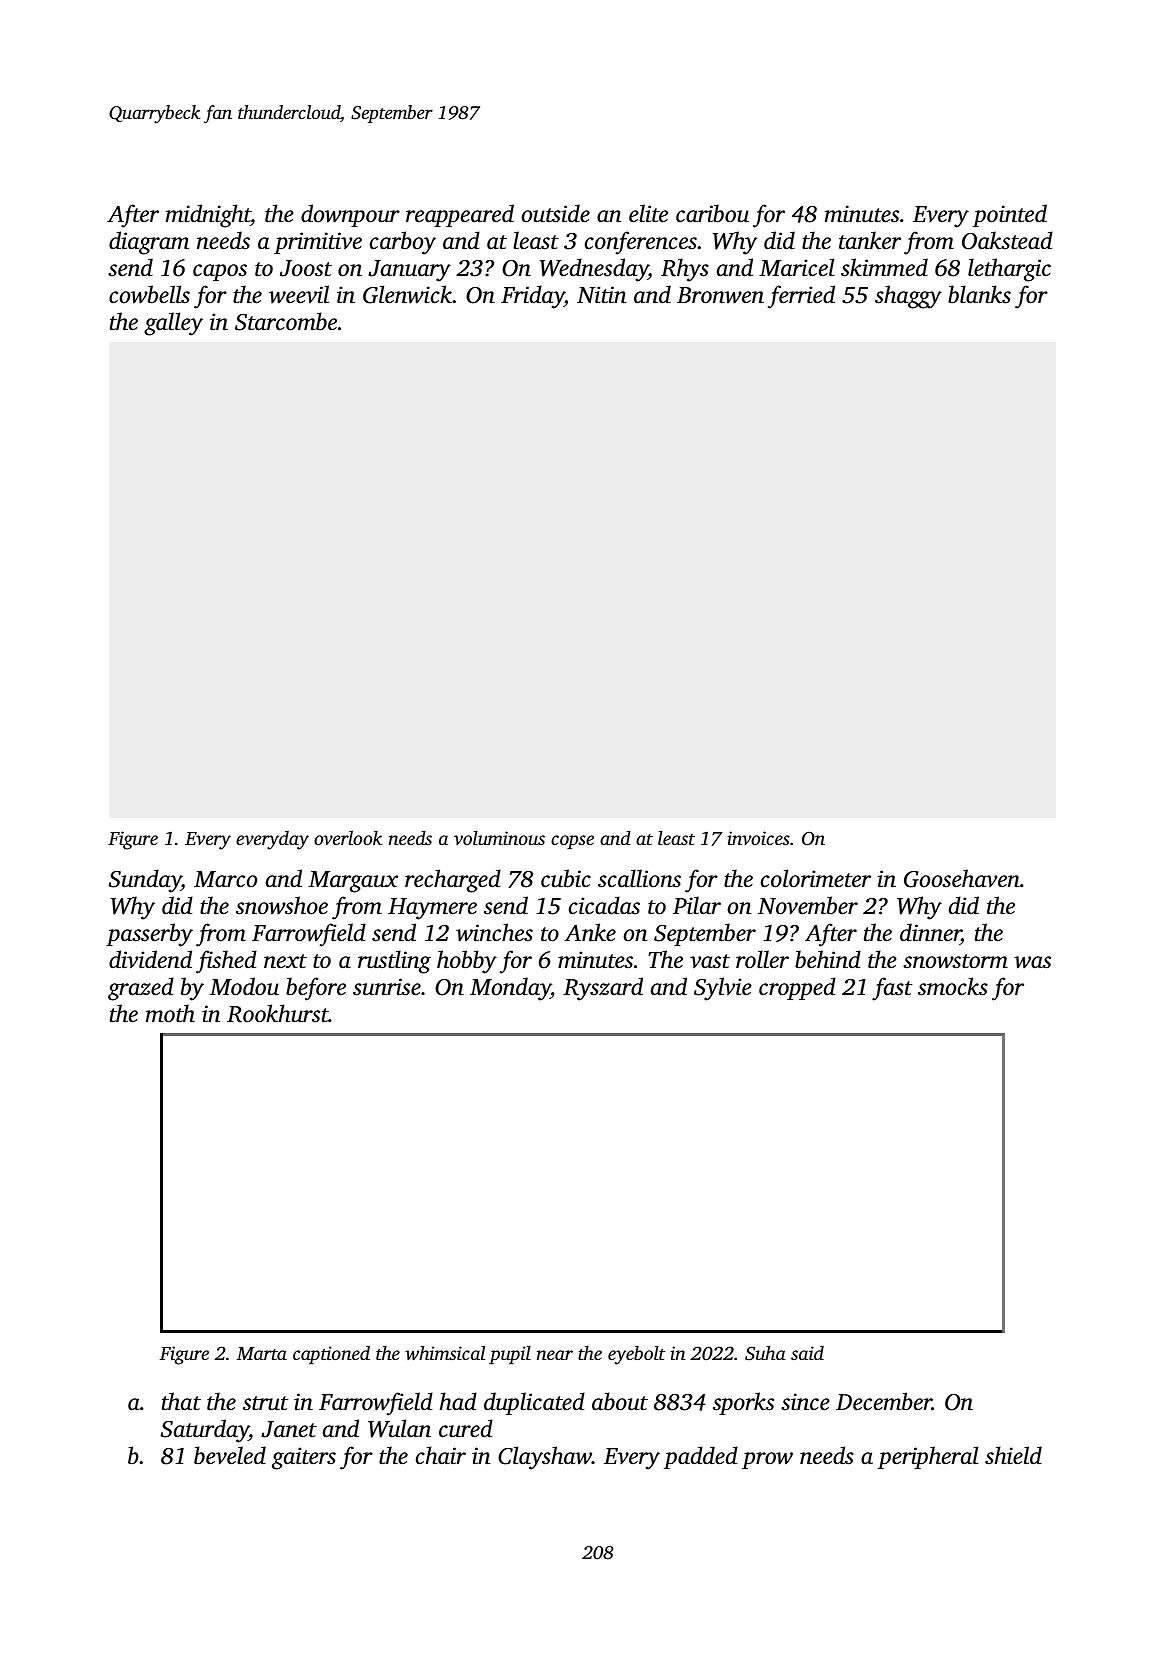 This image has width=1165, height=1654. I want to click on downpour, so click(350, 215).
